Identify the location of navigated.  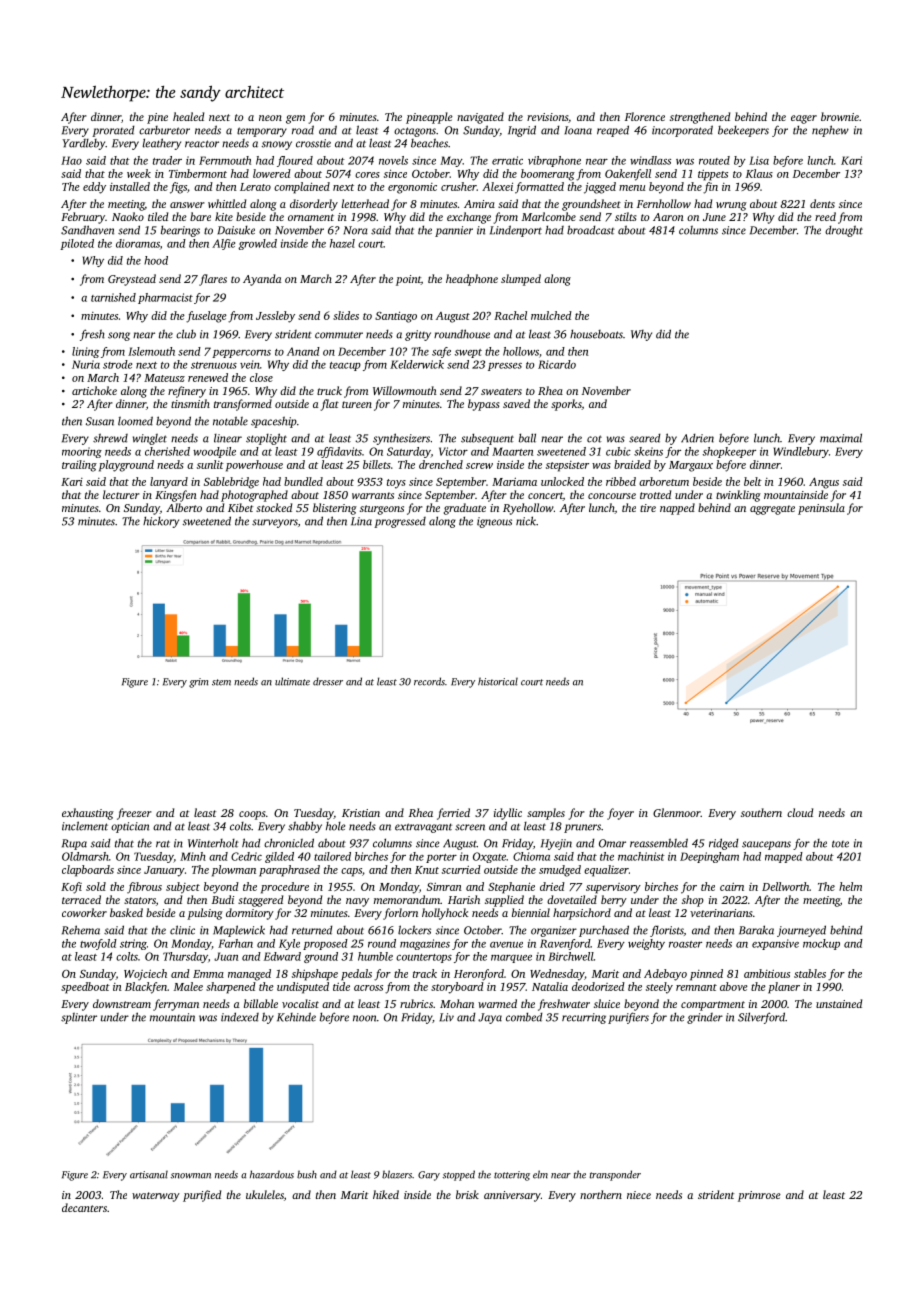
(480, 118).
